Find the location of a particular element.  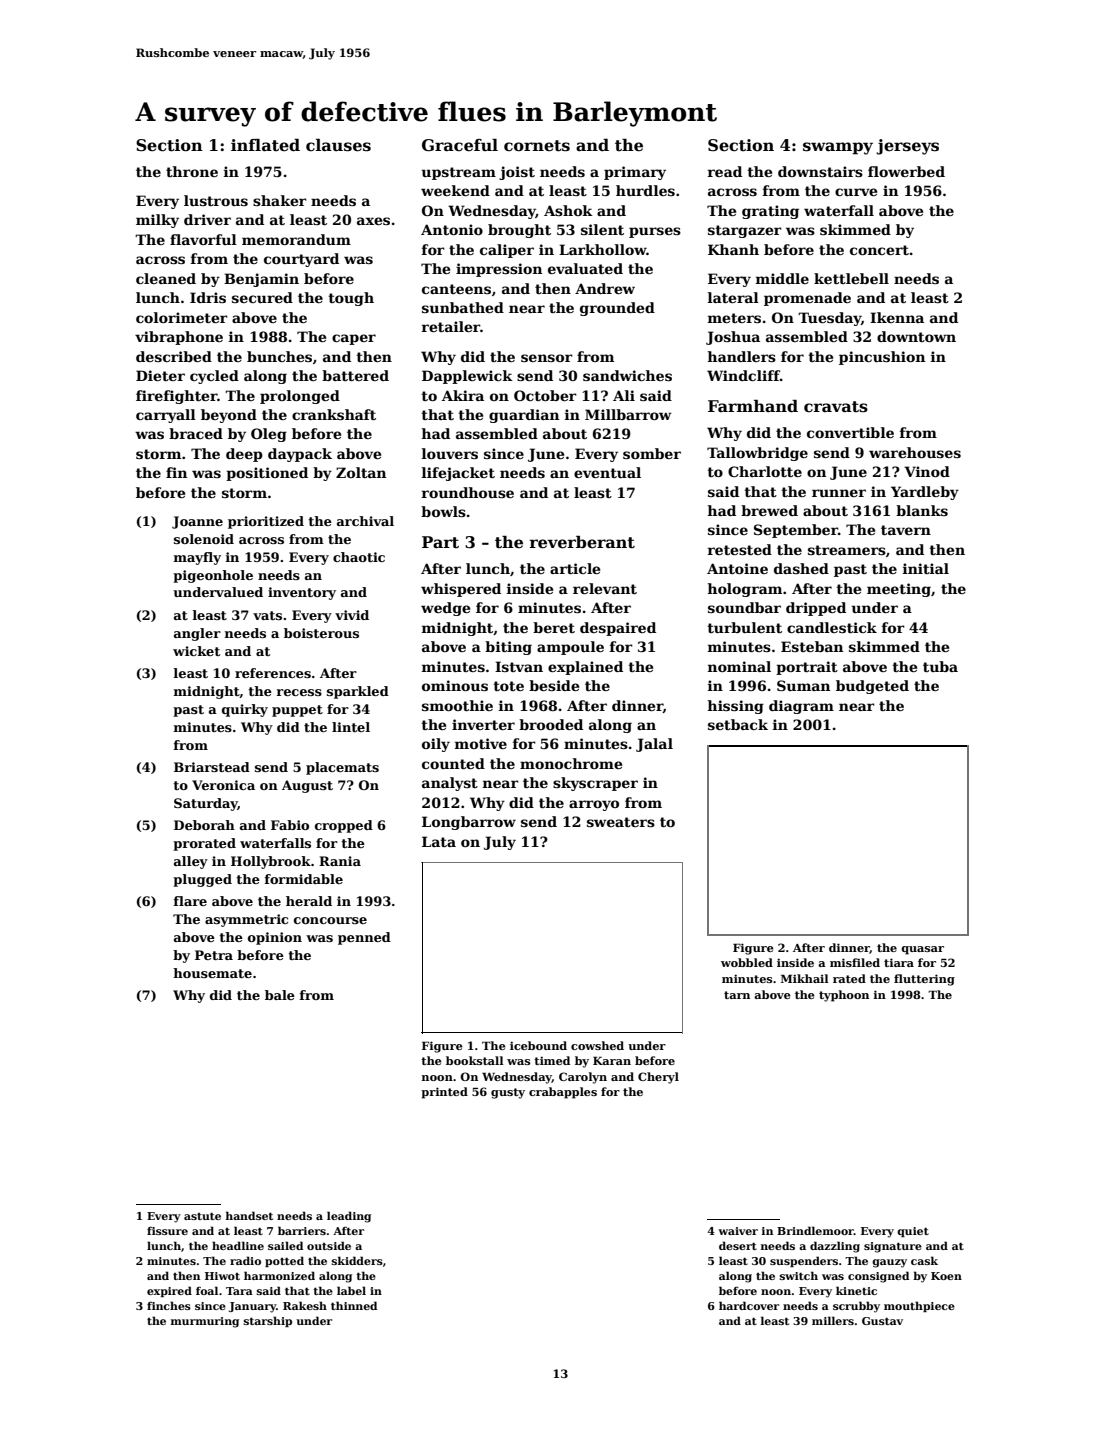

warehouses is located at coordinates (915, 452).
